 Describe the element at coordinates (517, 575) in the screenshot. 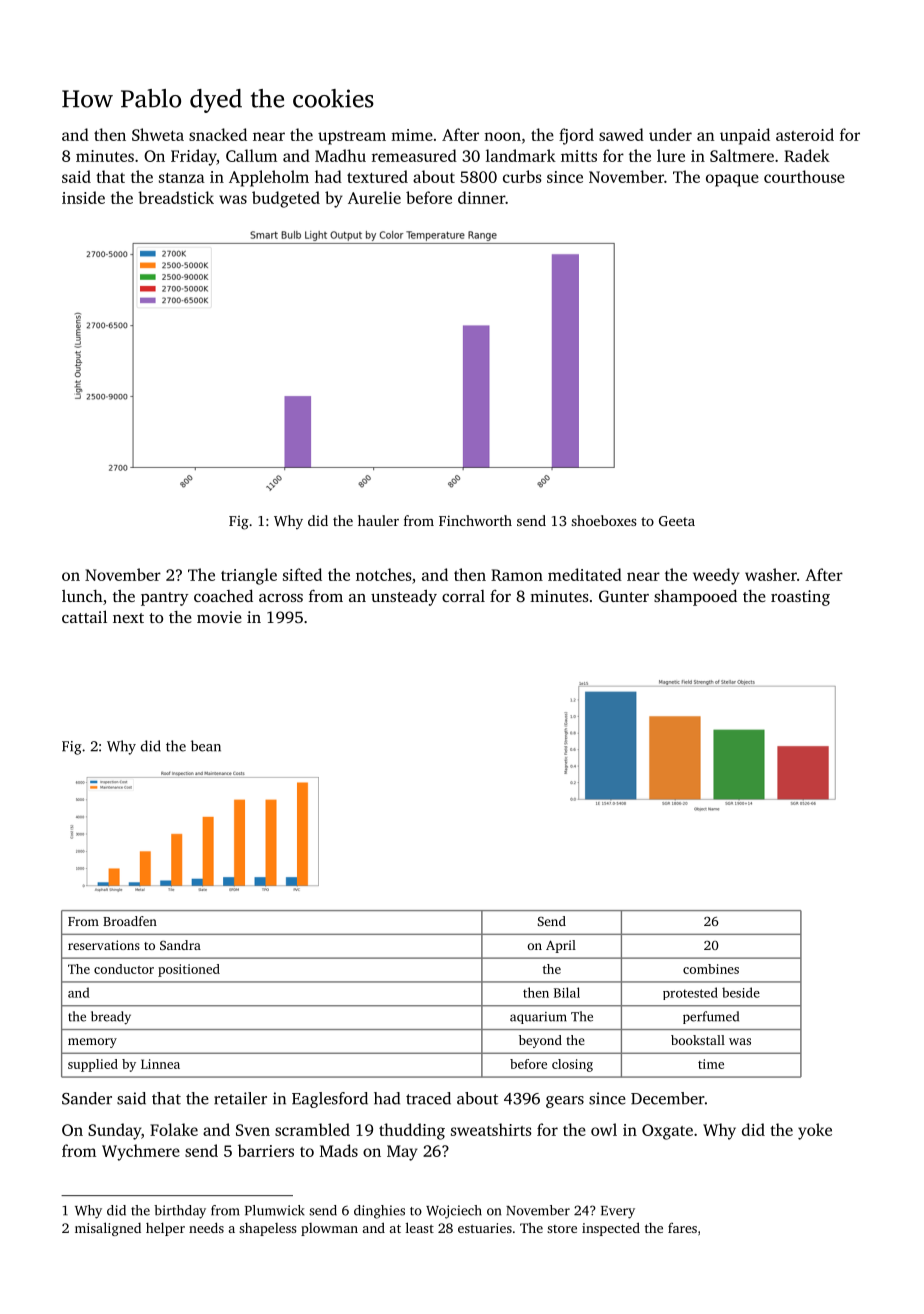

I see `Ramon` at that location.
